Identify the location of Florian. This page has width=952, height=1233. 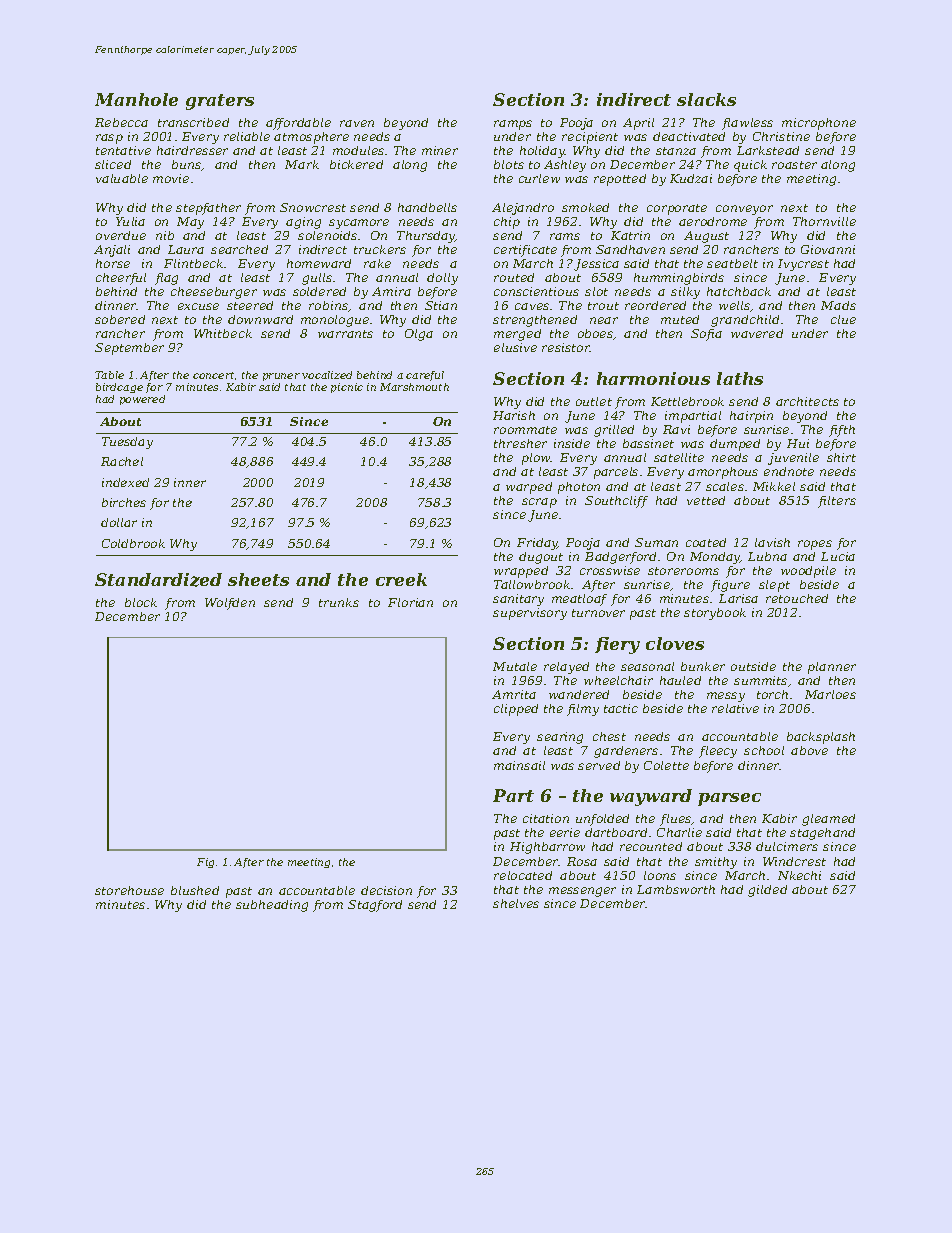
(410, 602).
